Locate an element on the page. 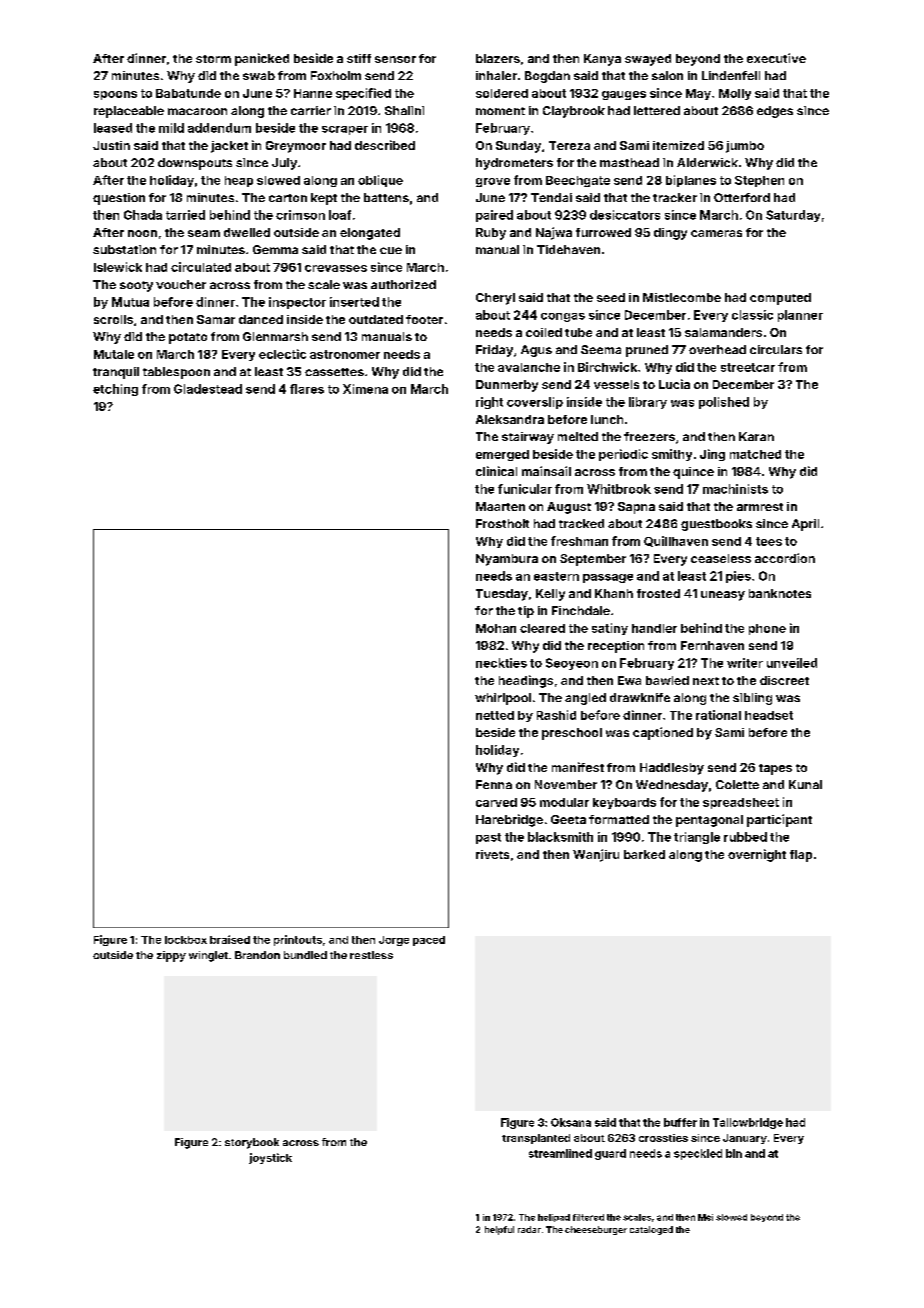  Haddlesby is located at coordinates (672, 769).
